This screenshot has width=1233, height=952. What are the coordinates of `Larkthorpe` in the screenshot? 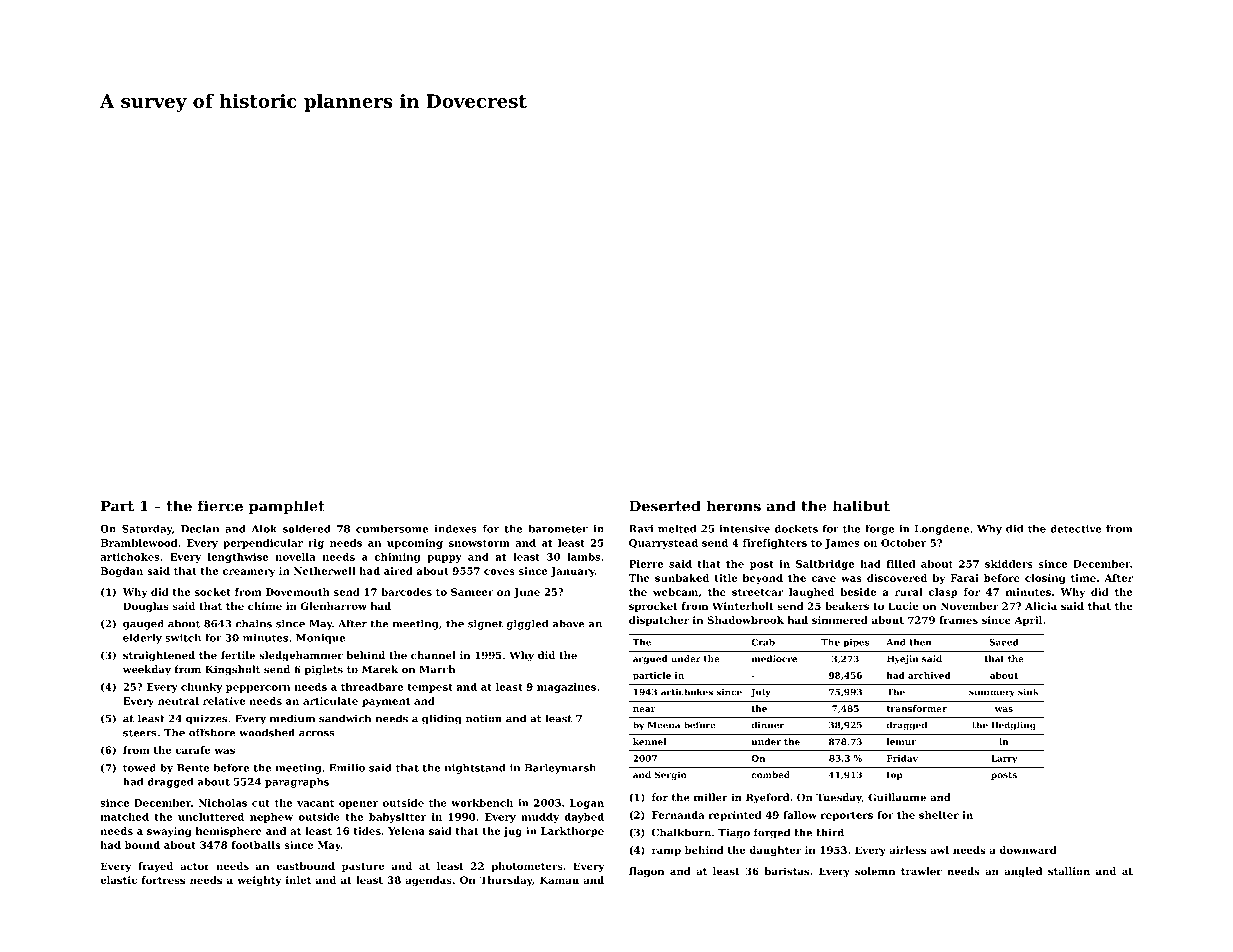 It's located at (572, 832).
